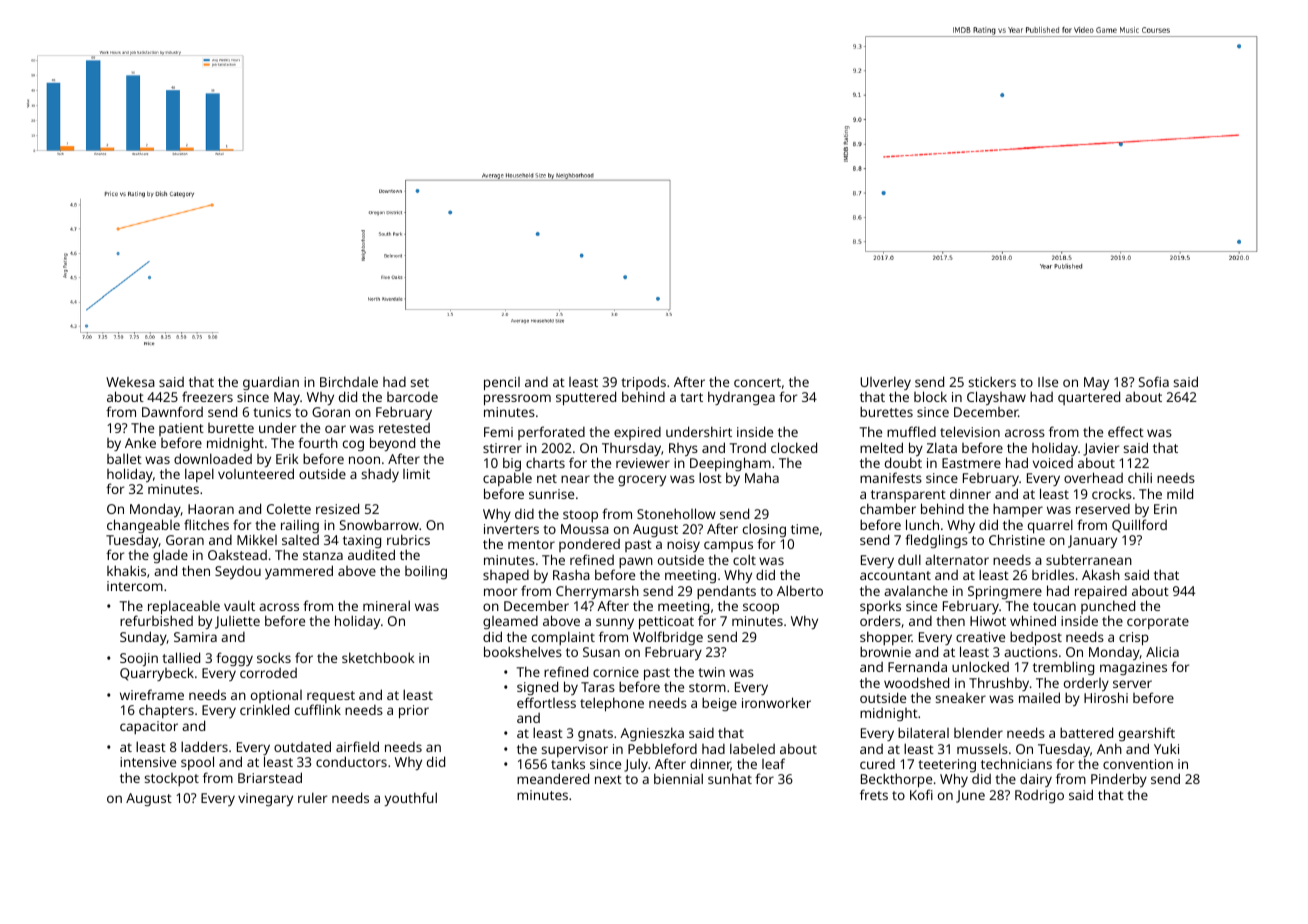  Describe the element at coordinates (636, 562) in the page. I see `pawn` at that location.
